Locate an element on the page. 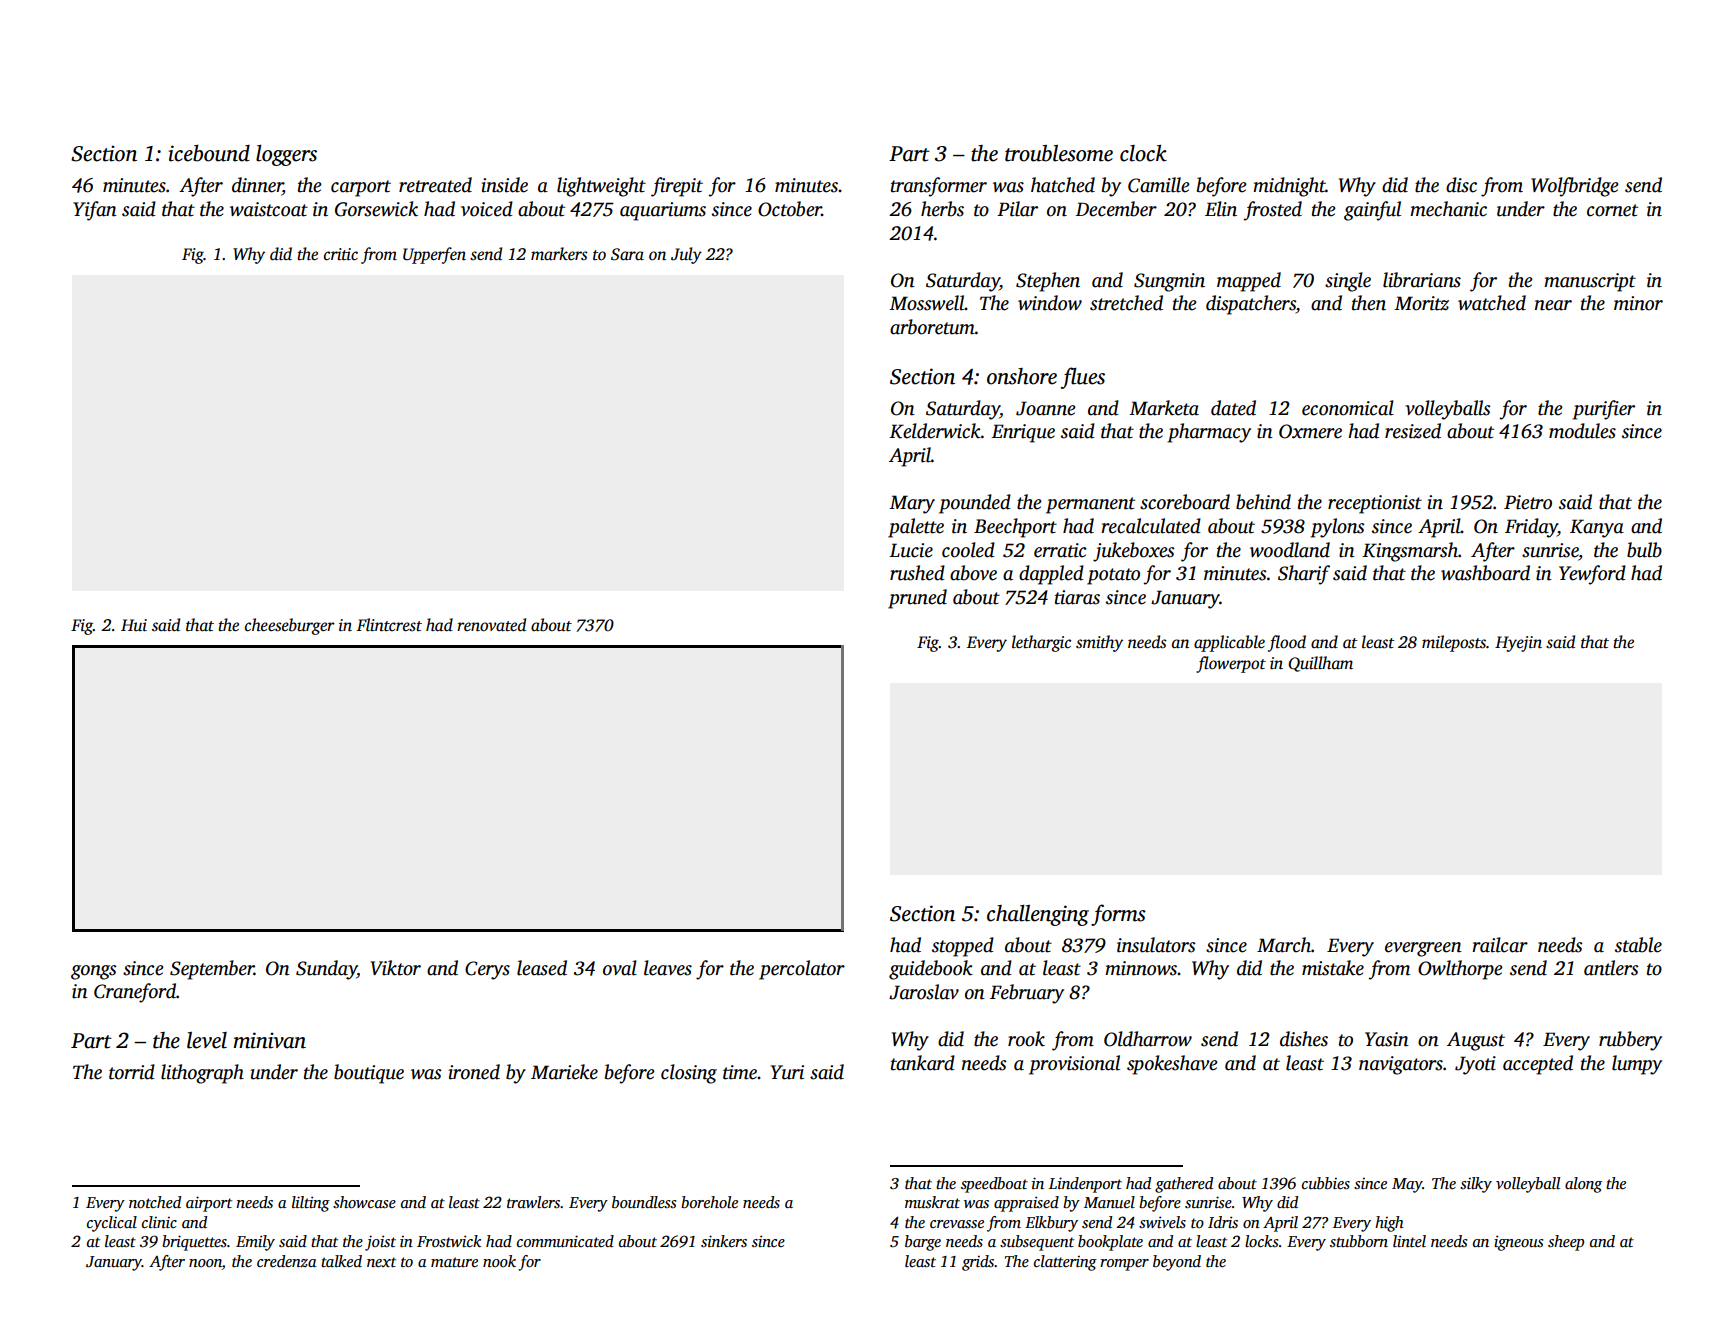  renovated is located at coordinates (491, 625).
